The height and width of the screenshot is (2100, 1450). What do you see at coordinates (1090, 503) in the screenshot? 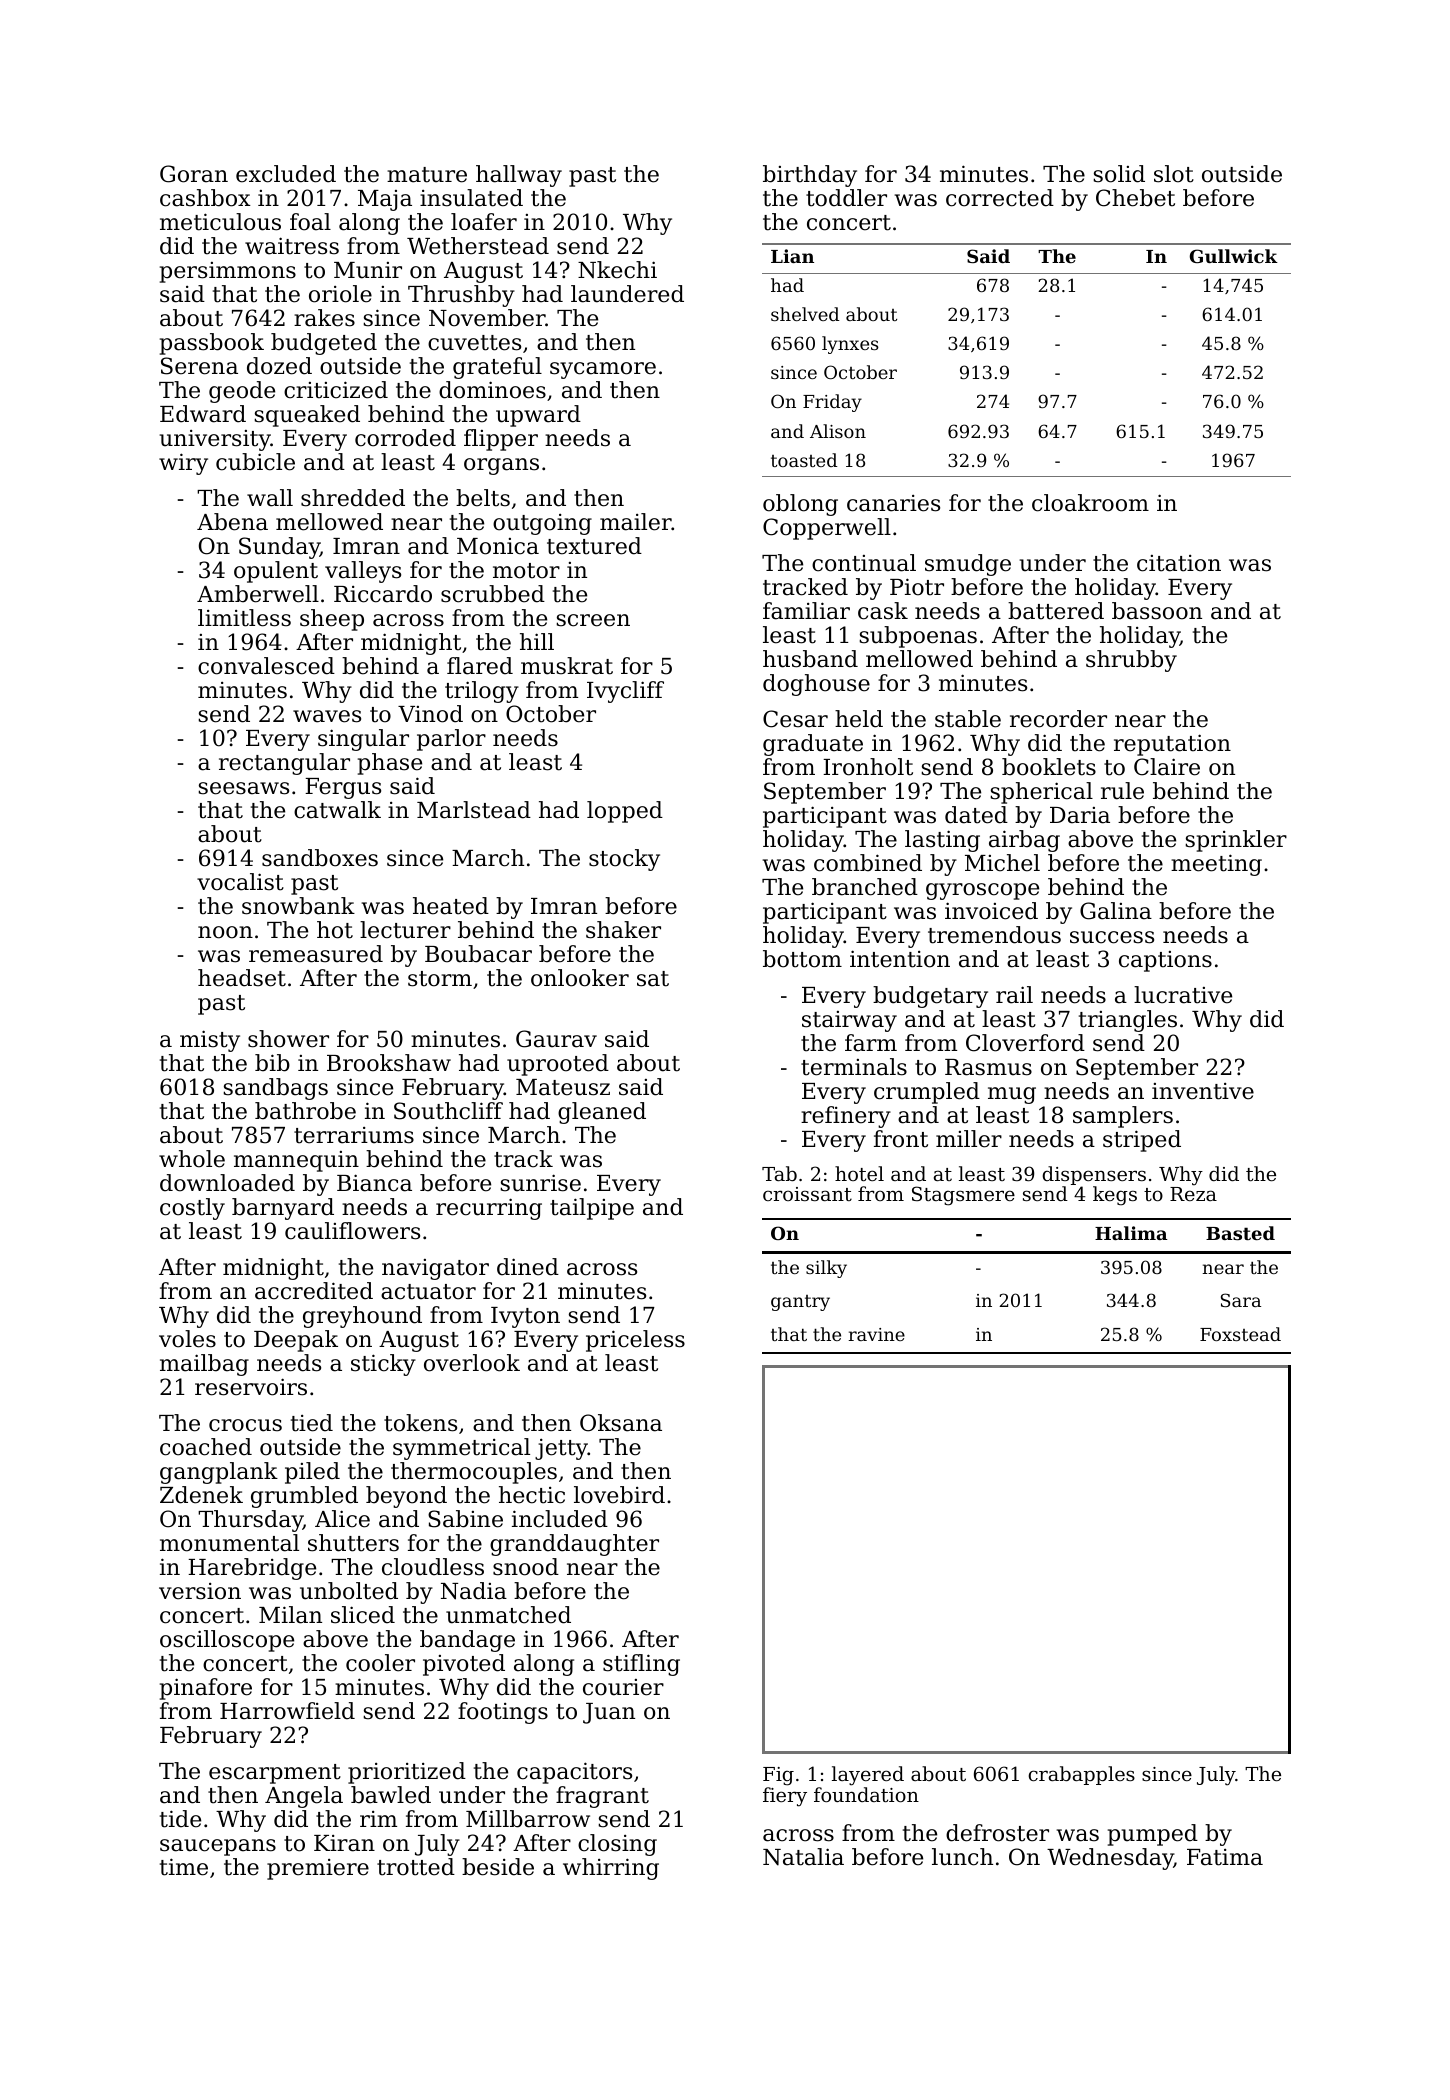
I see `cloakroom` at bounding box center [1090, 503].
